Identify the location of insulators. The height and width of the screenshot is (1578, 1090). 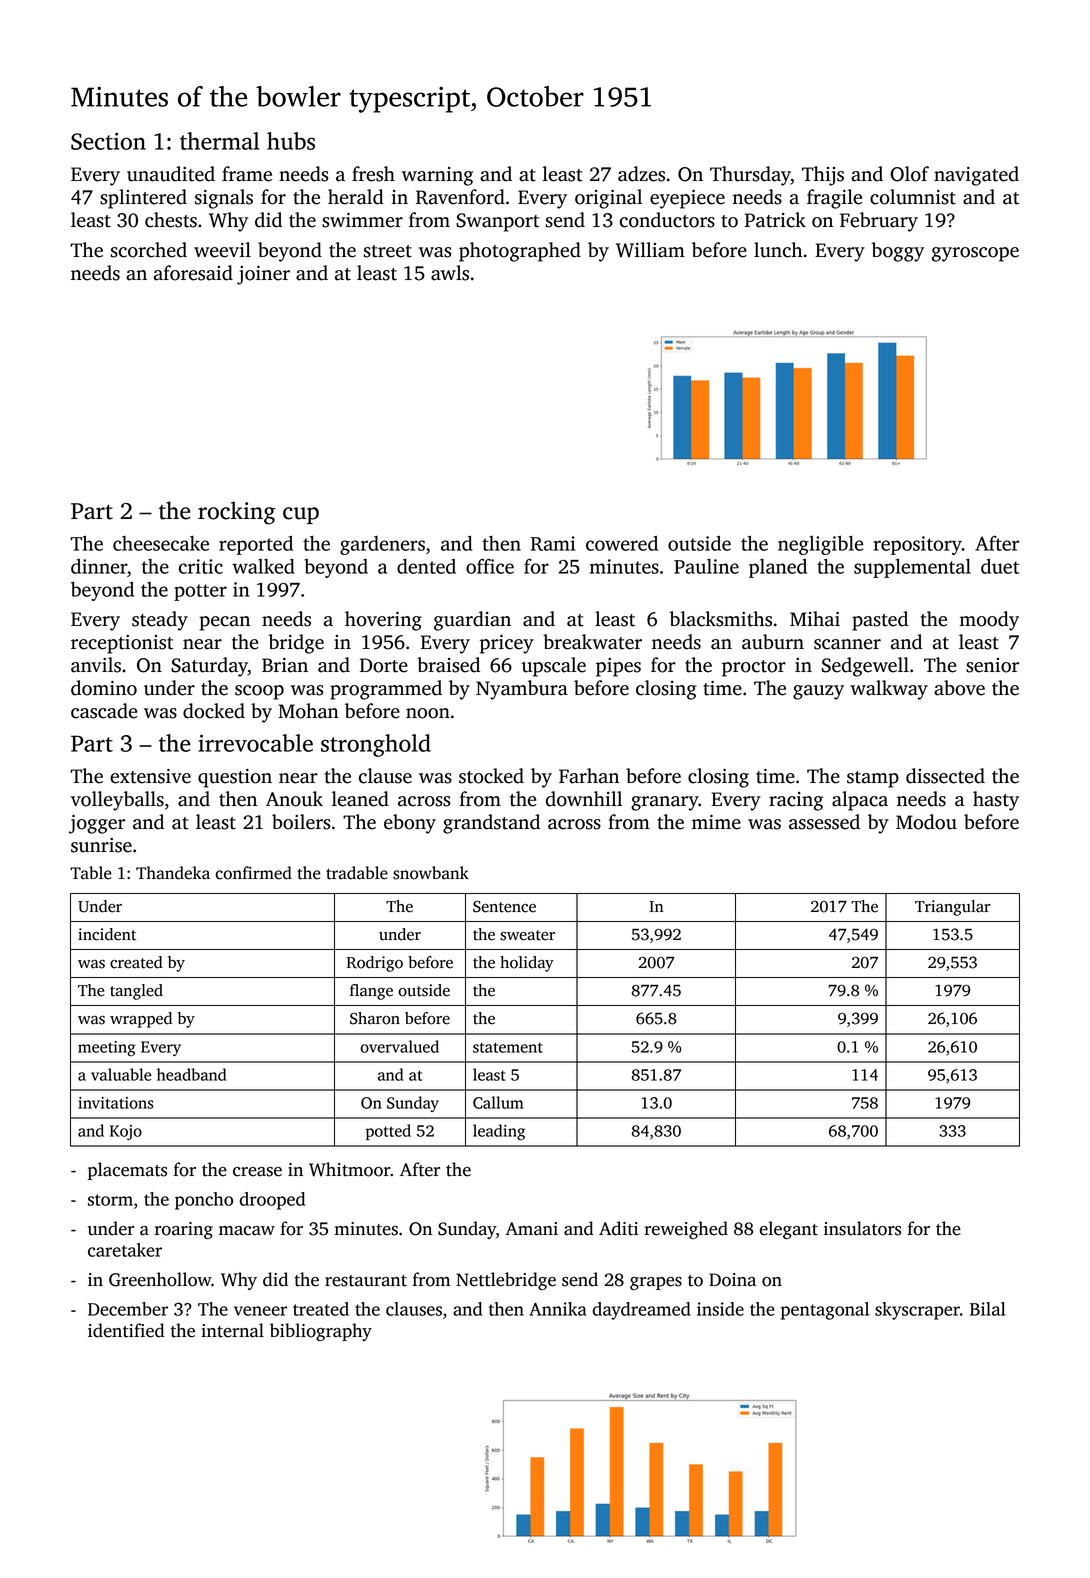
(862, 1228).
